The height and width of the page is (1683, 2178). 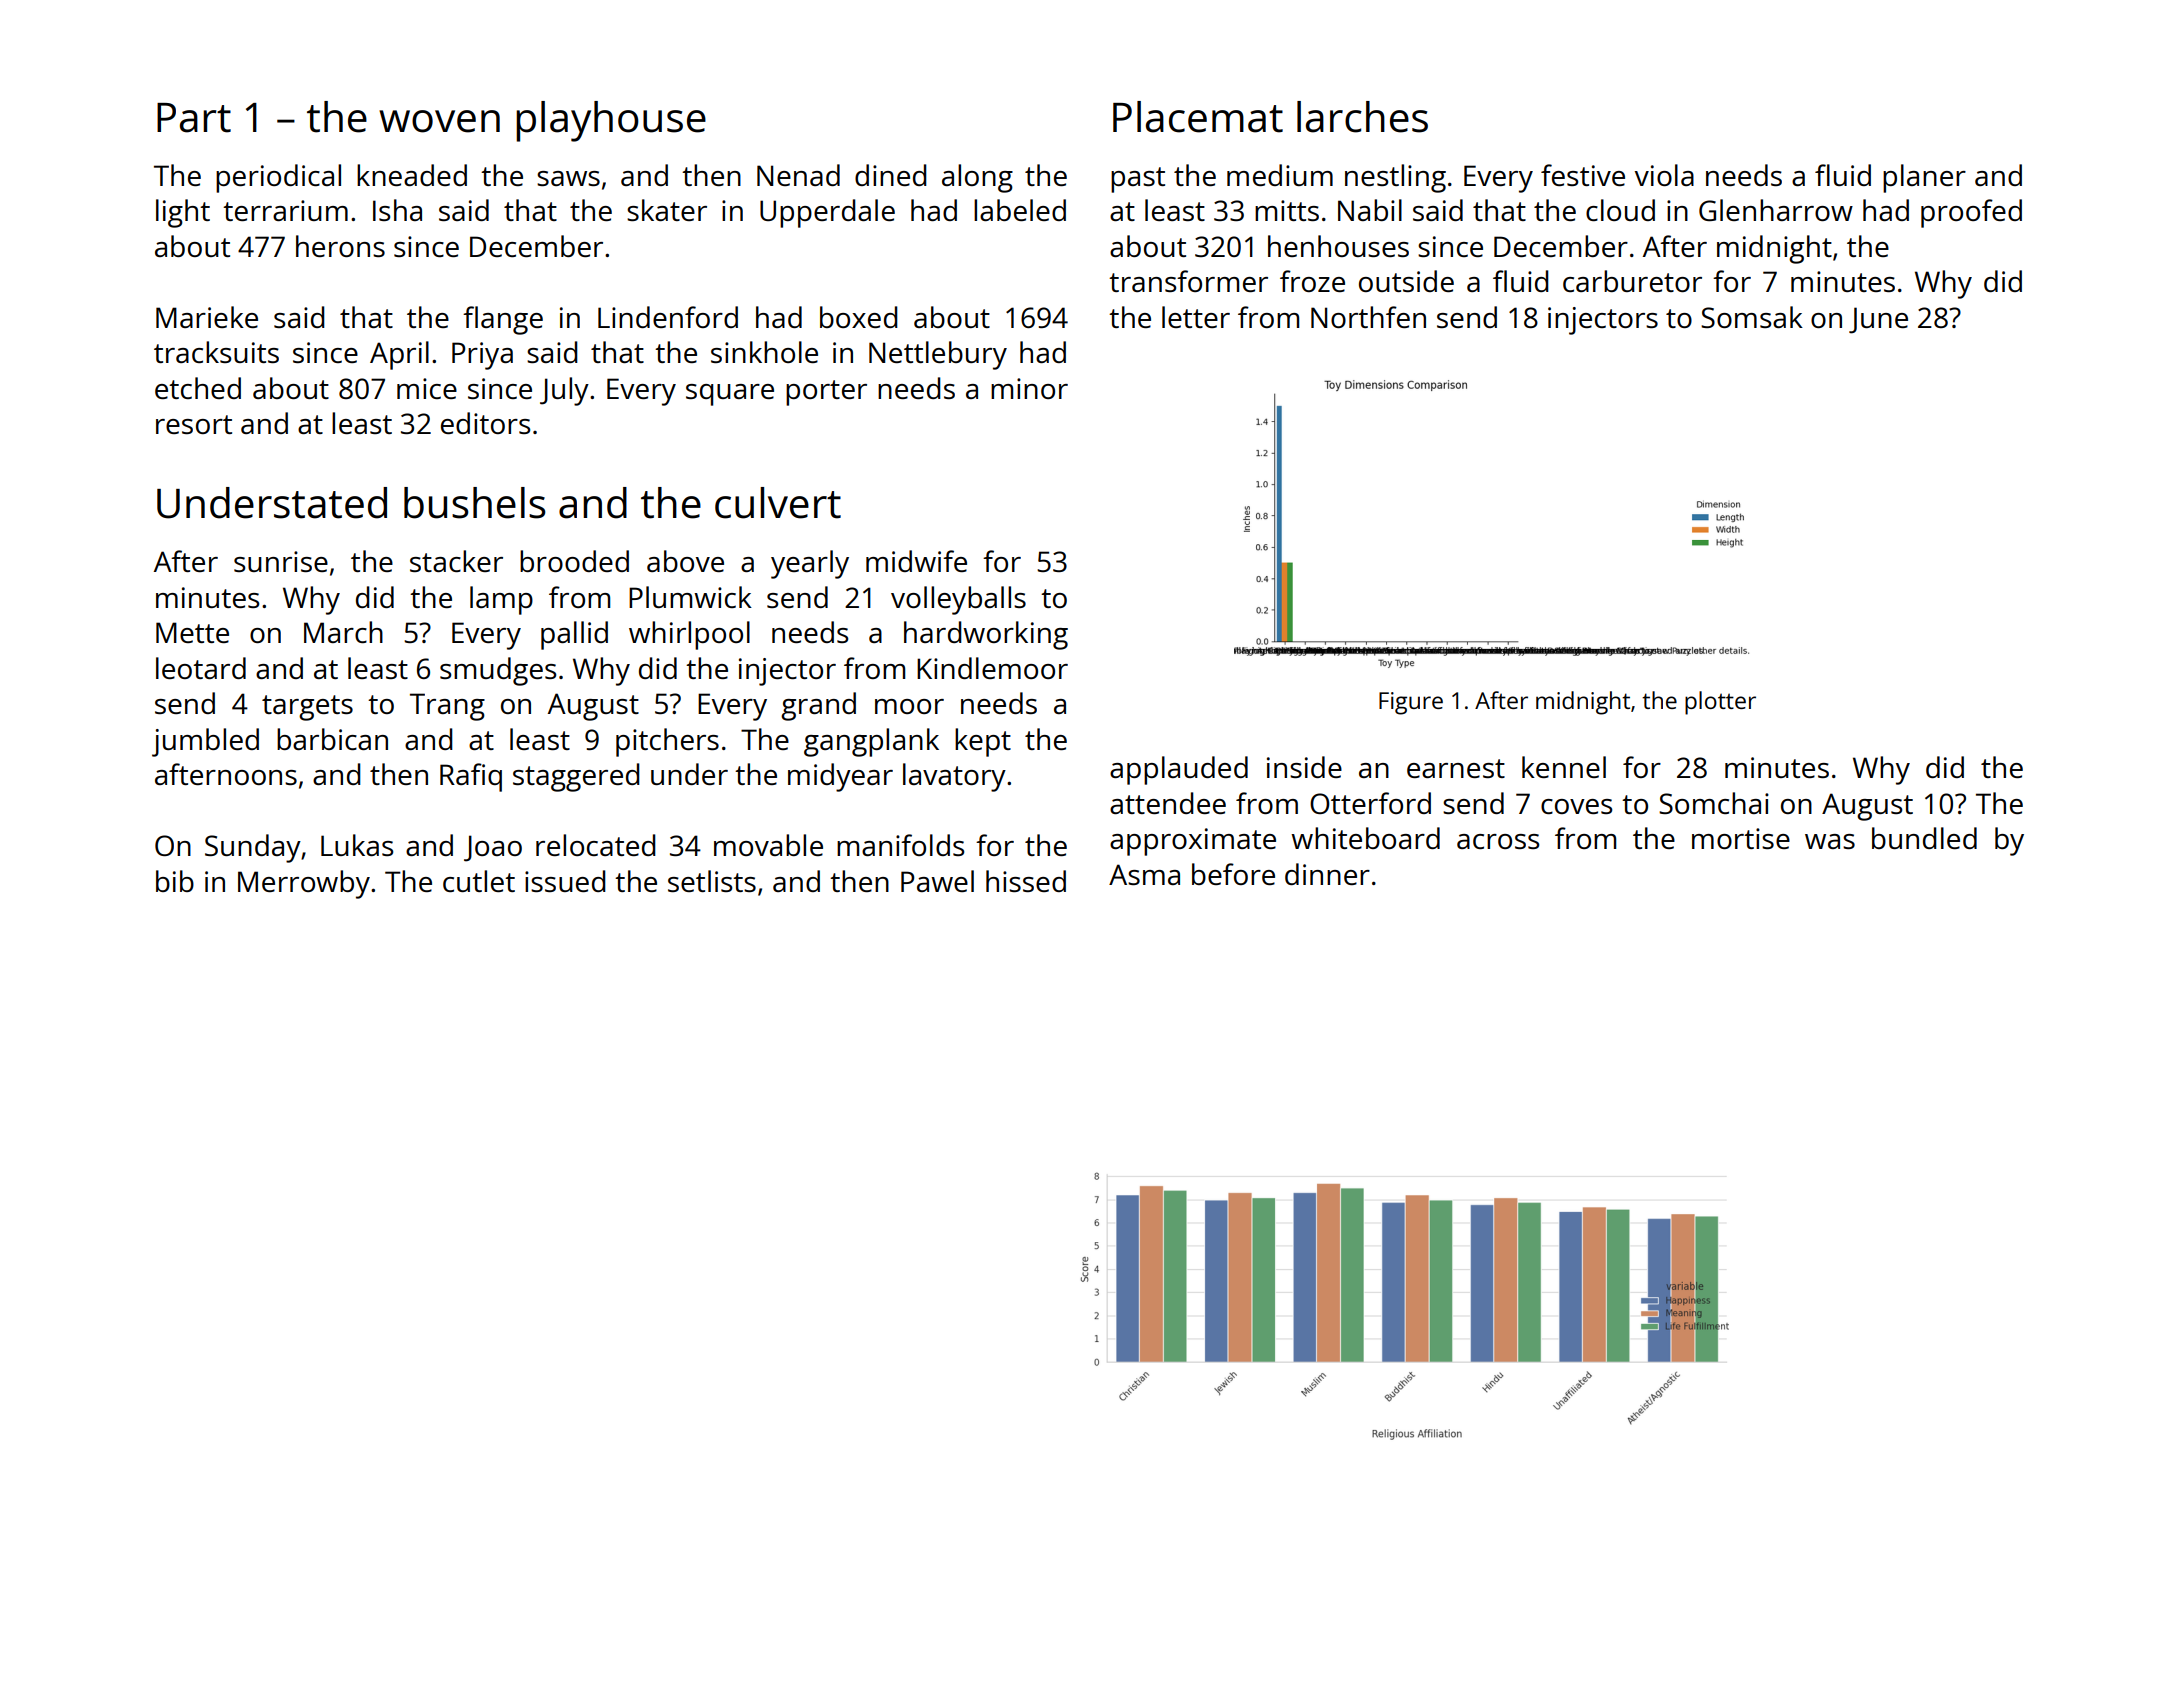 What do you see at coordinates (439, 121) in the page?
I see `woven` at bounding box center [439, 121].
